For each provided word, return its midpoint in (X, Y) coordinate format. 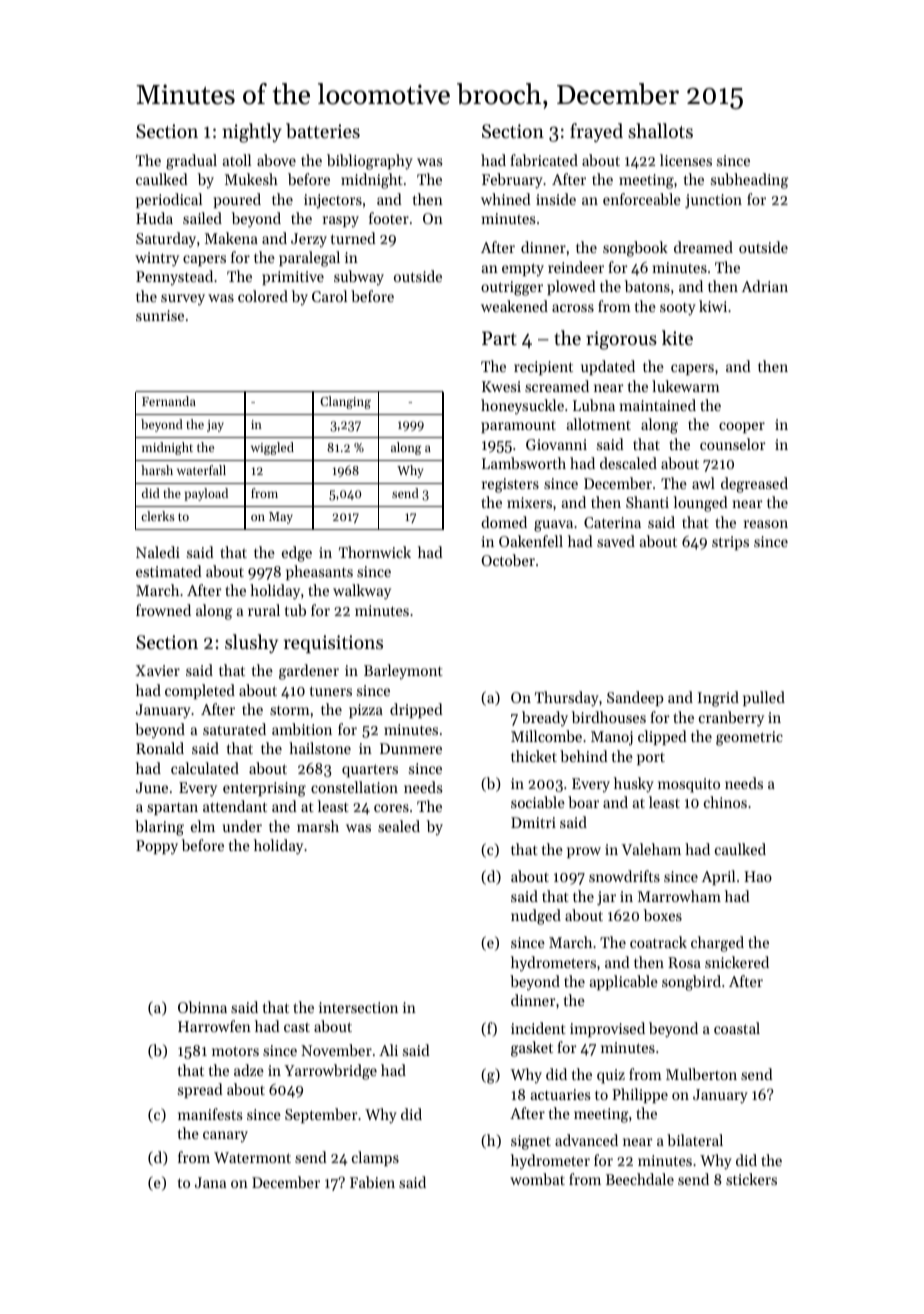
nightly (252, 133)
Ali (388, 1050)
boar (583, 802)
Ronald (160, 748)
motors (235, 1051)
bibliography (370, 162)
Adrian (764, 286)
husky (634, 785)
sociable (538, 802)
